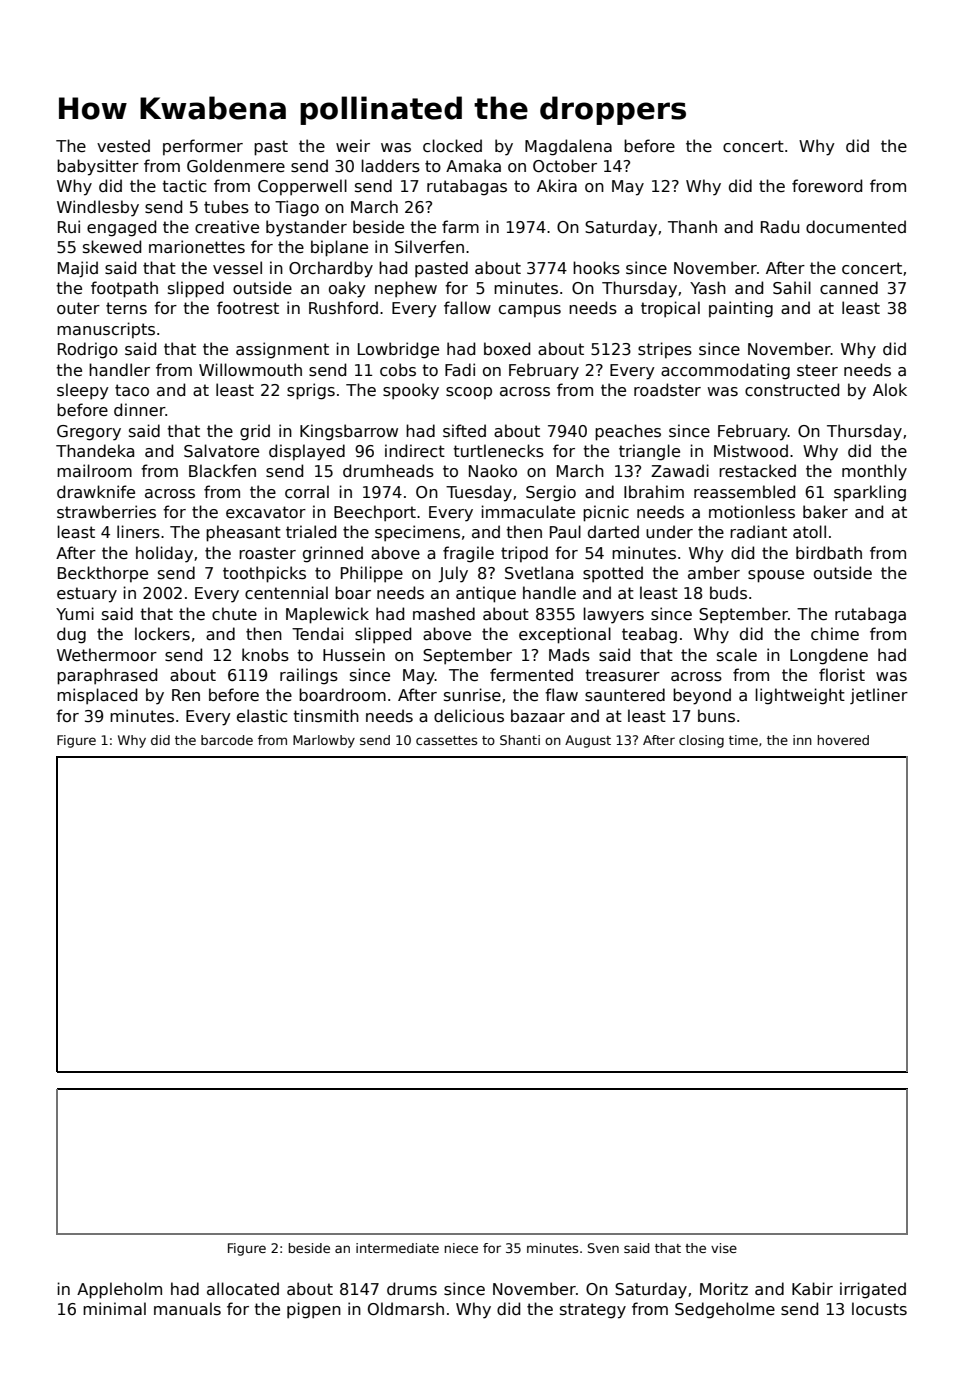 Image resolution: width=964 pixels, height=1396 pixels. What do you see at coordinates (743, 740) in the screenshot?
I see `time` at bounding box center [743, 740].
